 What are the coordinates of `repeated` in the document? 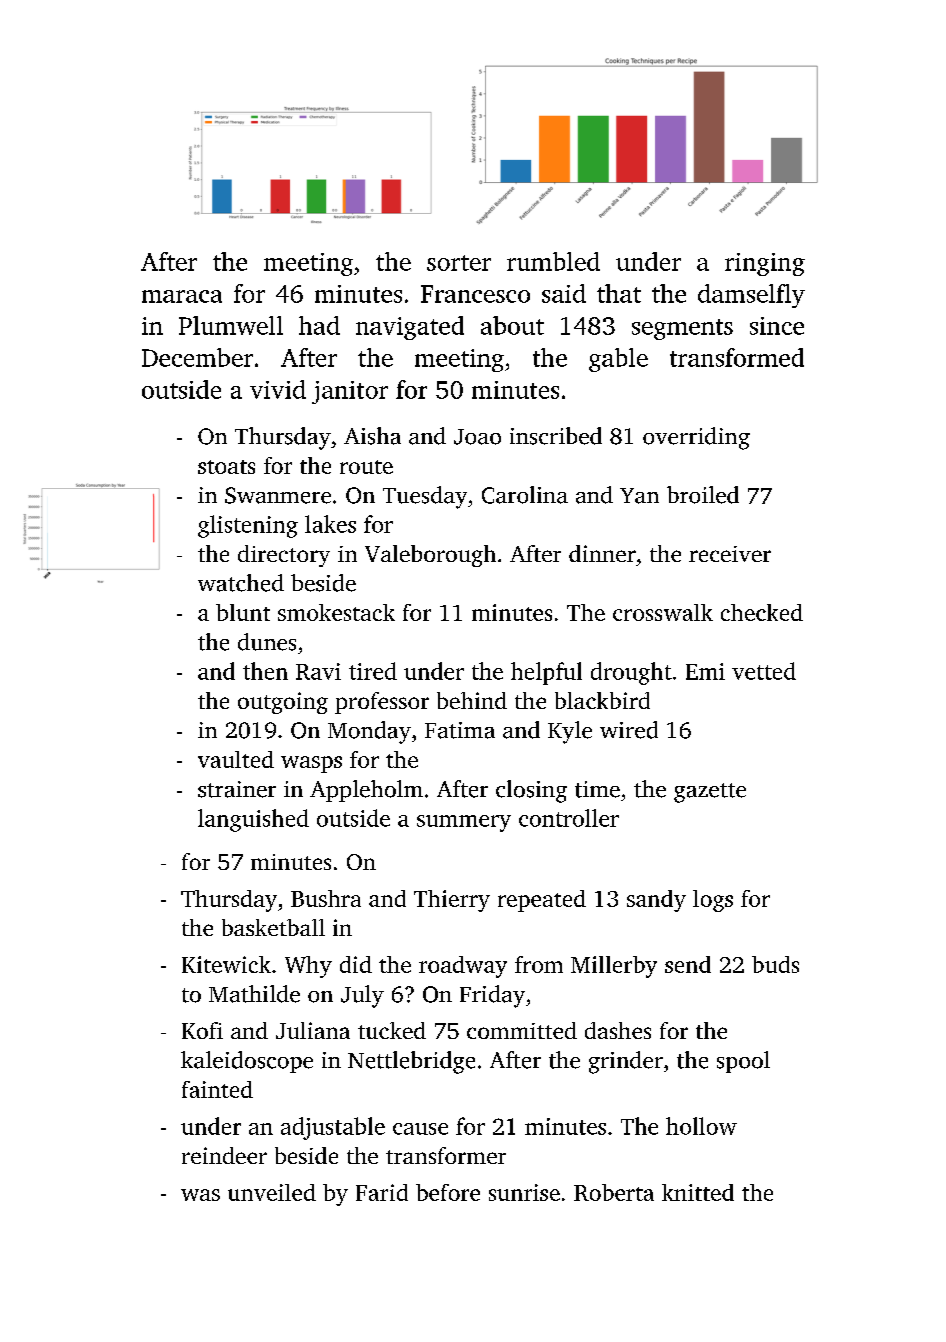 It's located at (542, 901).
